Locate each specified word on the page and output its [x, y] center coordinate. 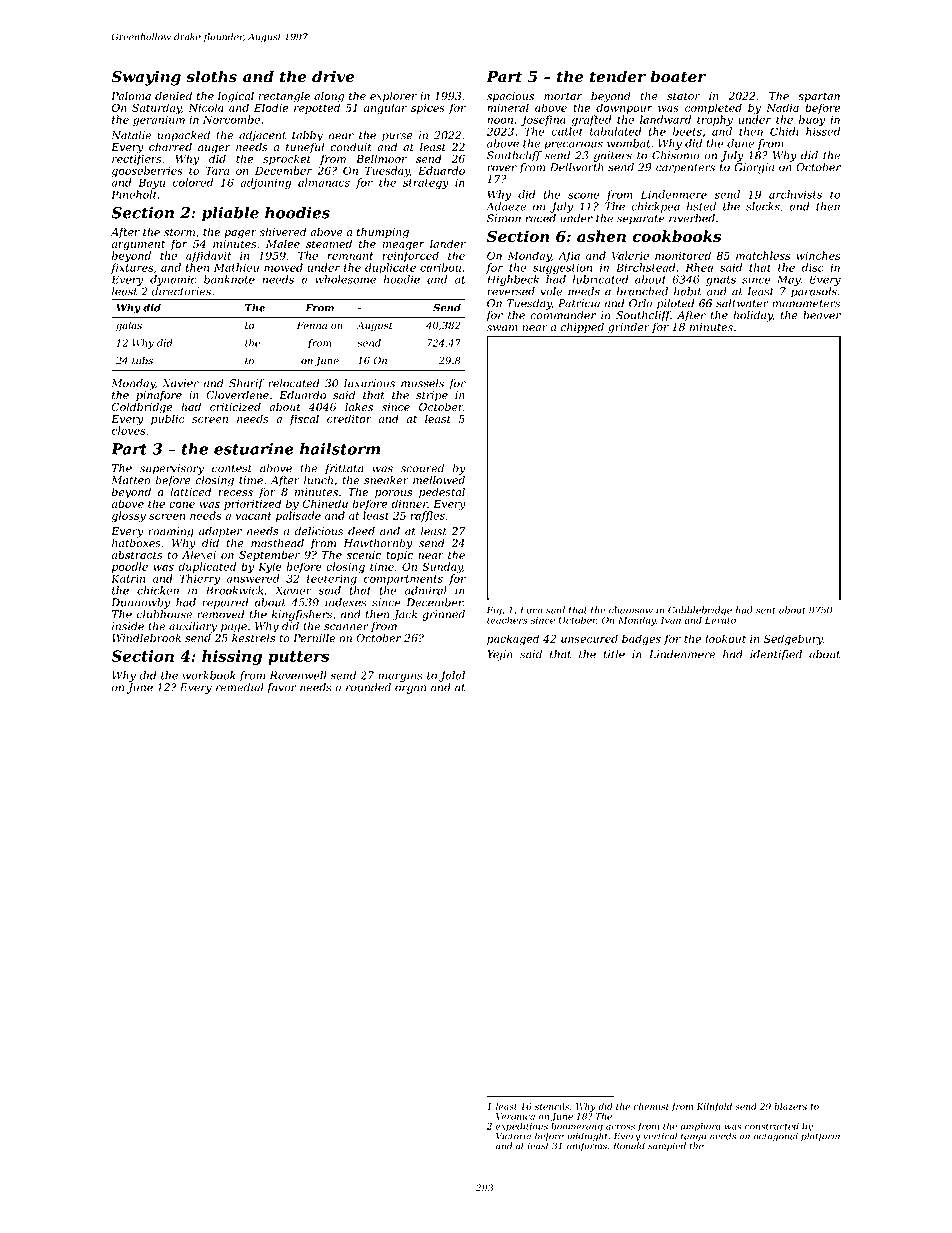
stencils [552, 1106]
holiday [753, 316]
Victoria [513, 1136]
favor [282, 688]
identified [776, 655]
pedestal [442, 492]
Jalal [452, 676]
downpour [624, 108]
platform [820, 1136]
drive [333, 76]
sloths [211, 76]
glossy [129, 516]
